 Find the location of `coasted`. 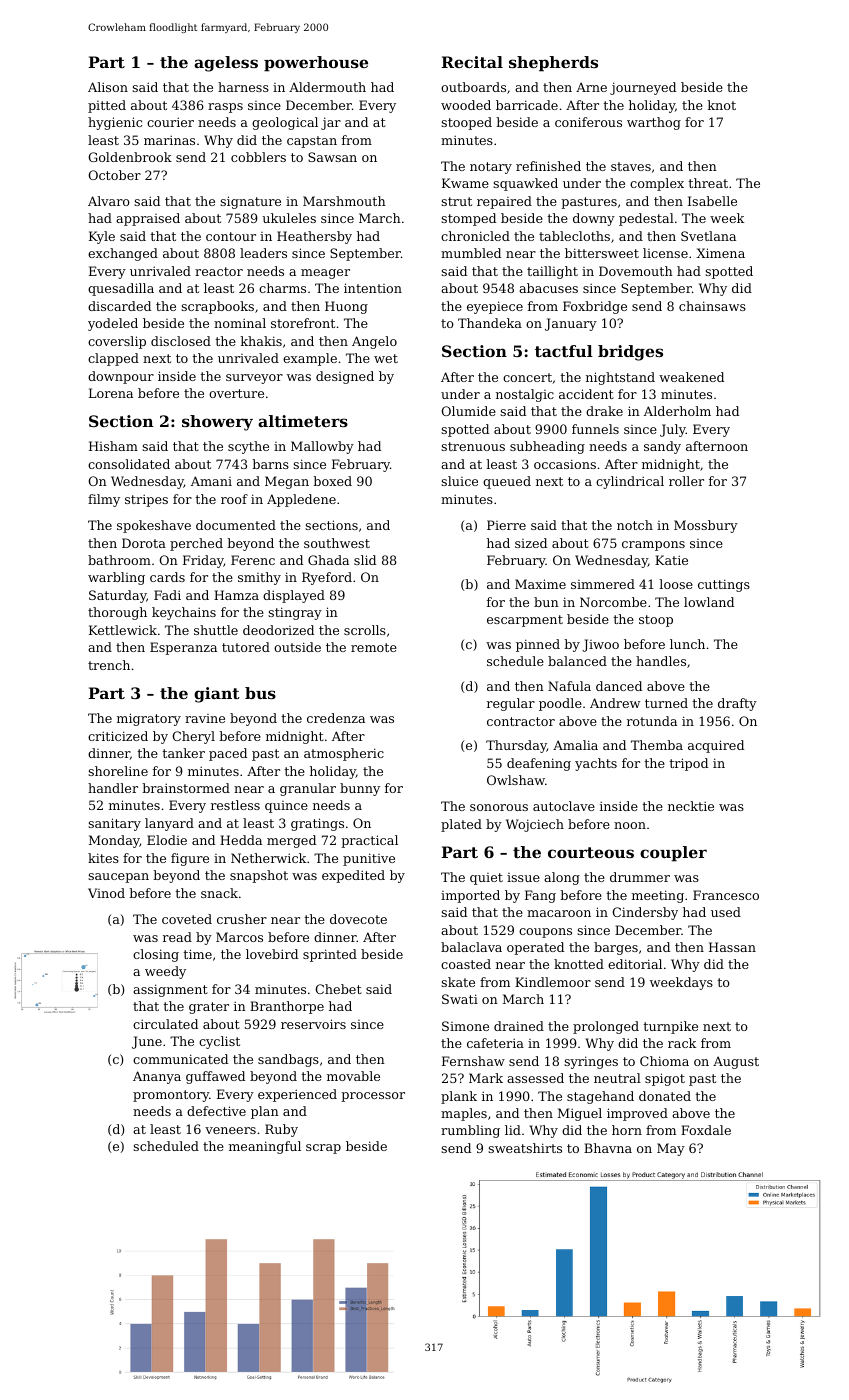

coasted is located at coordinates (466, 964).
